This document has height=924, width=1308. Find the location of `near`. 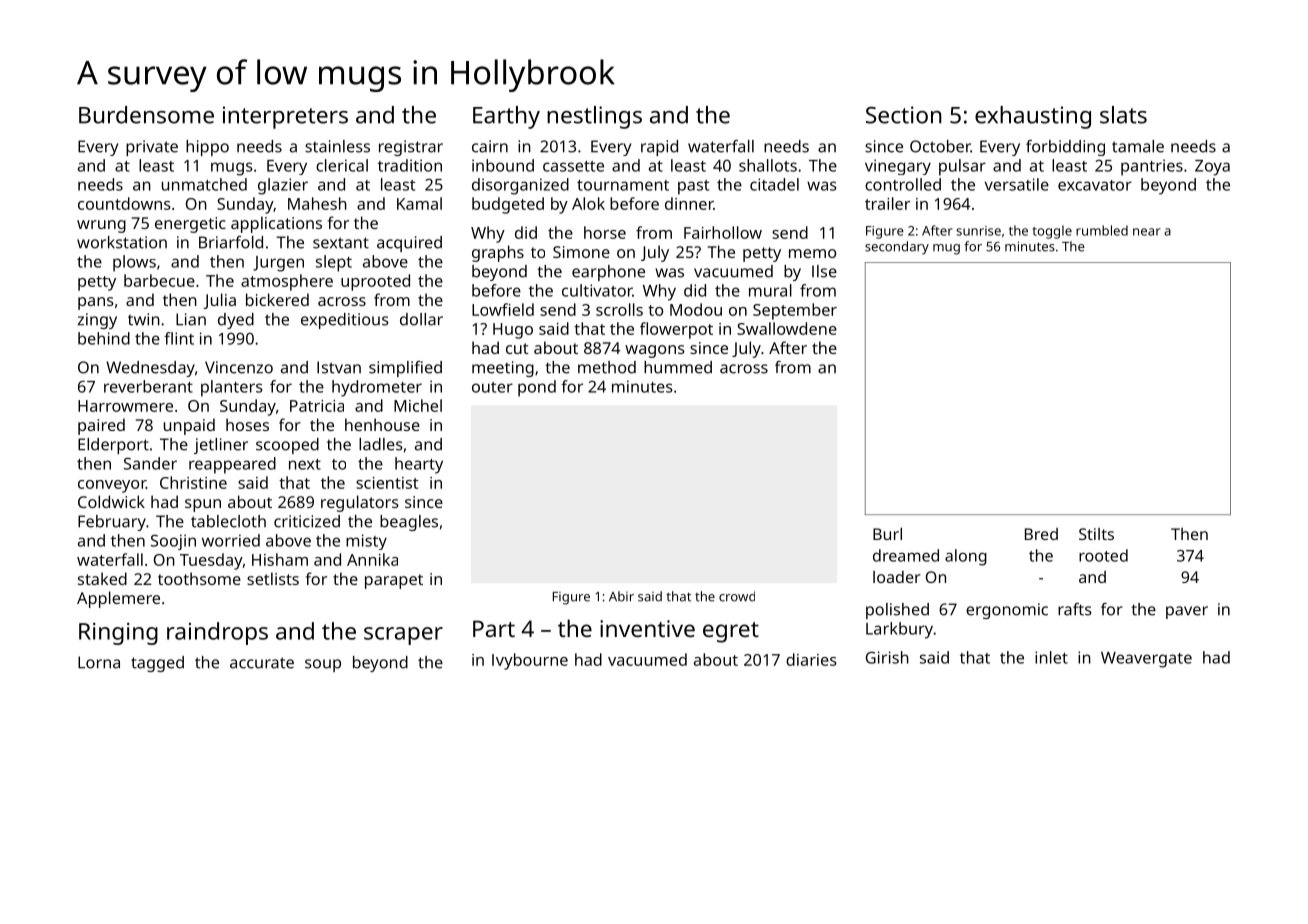

near is located at coordinates (1147, 232).
